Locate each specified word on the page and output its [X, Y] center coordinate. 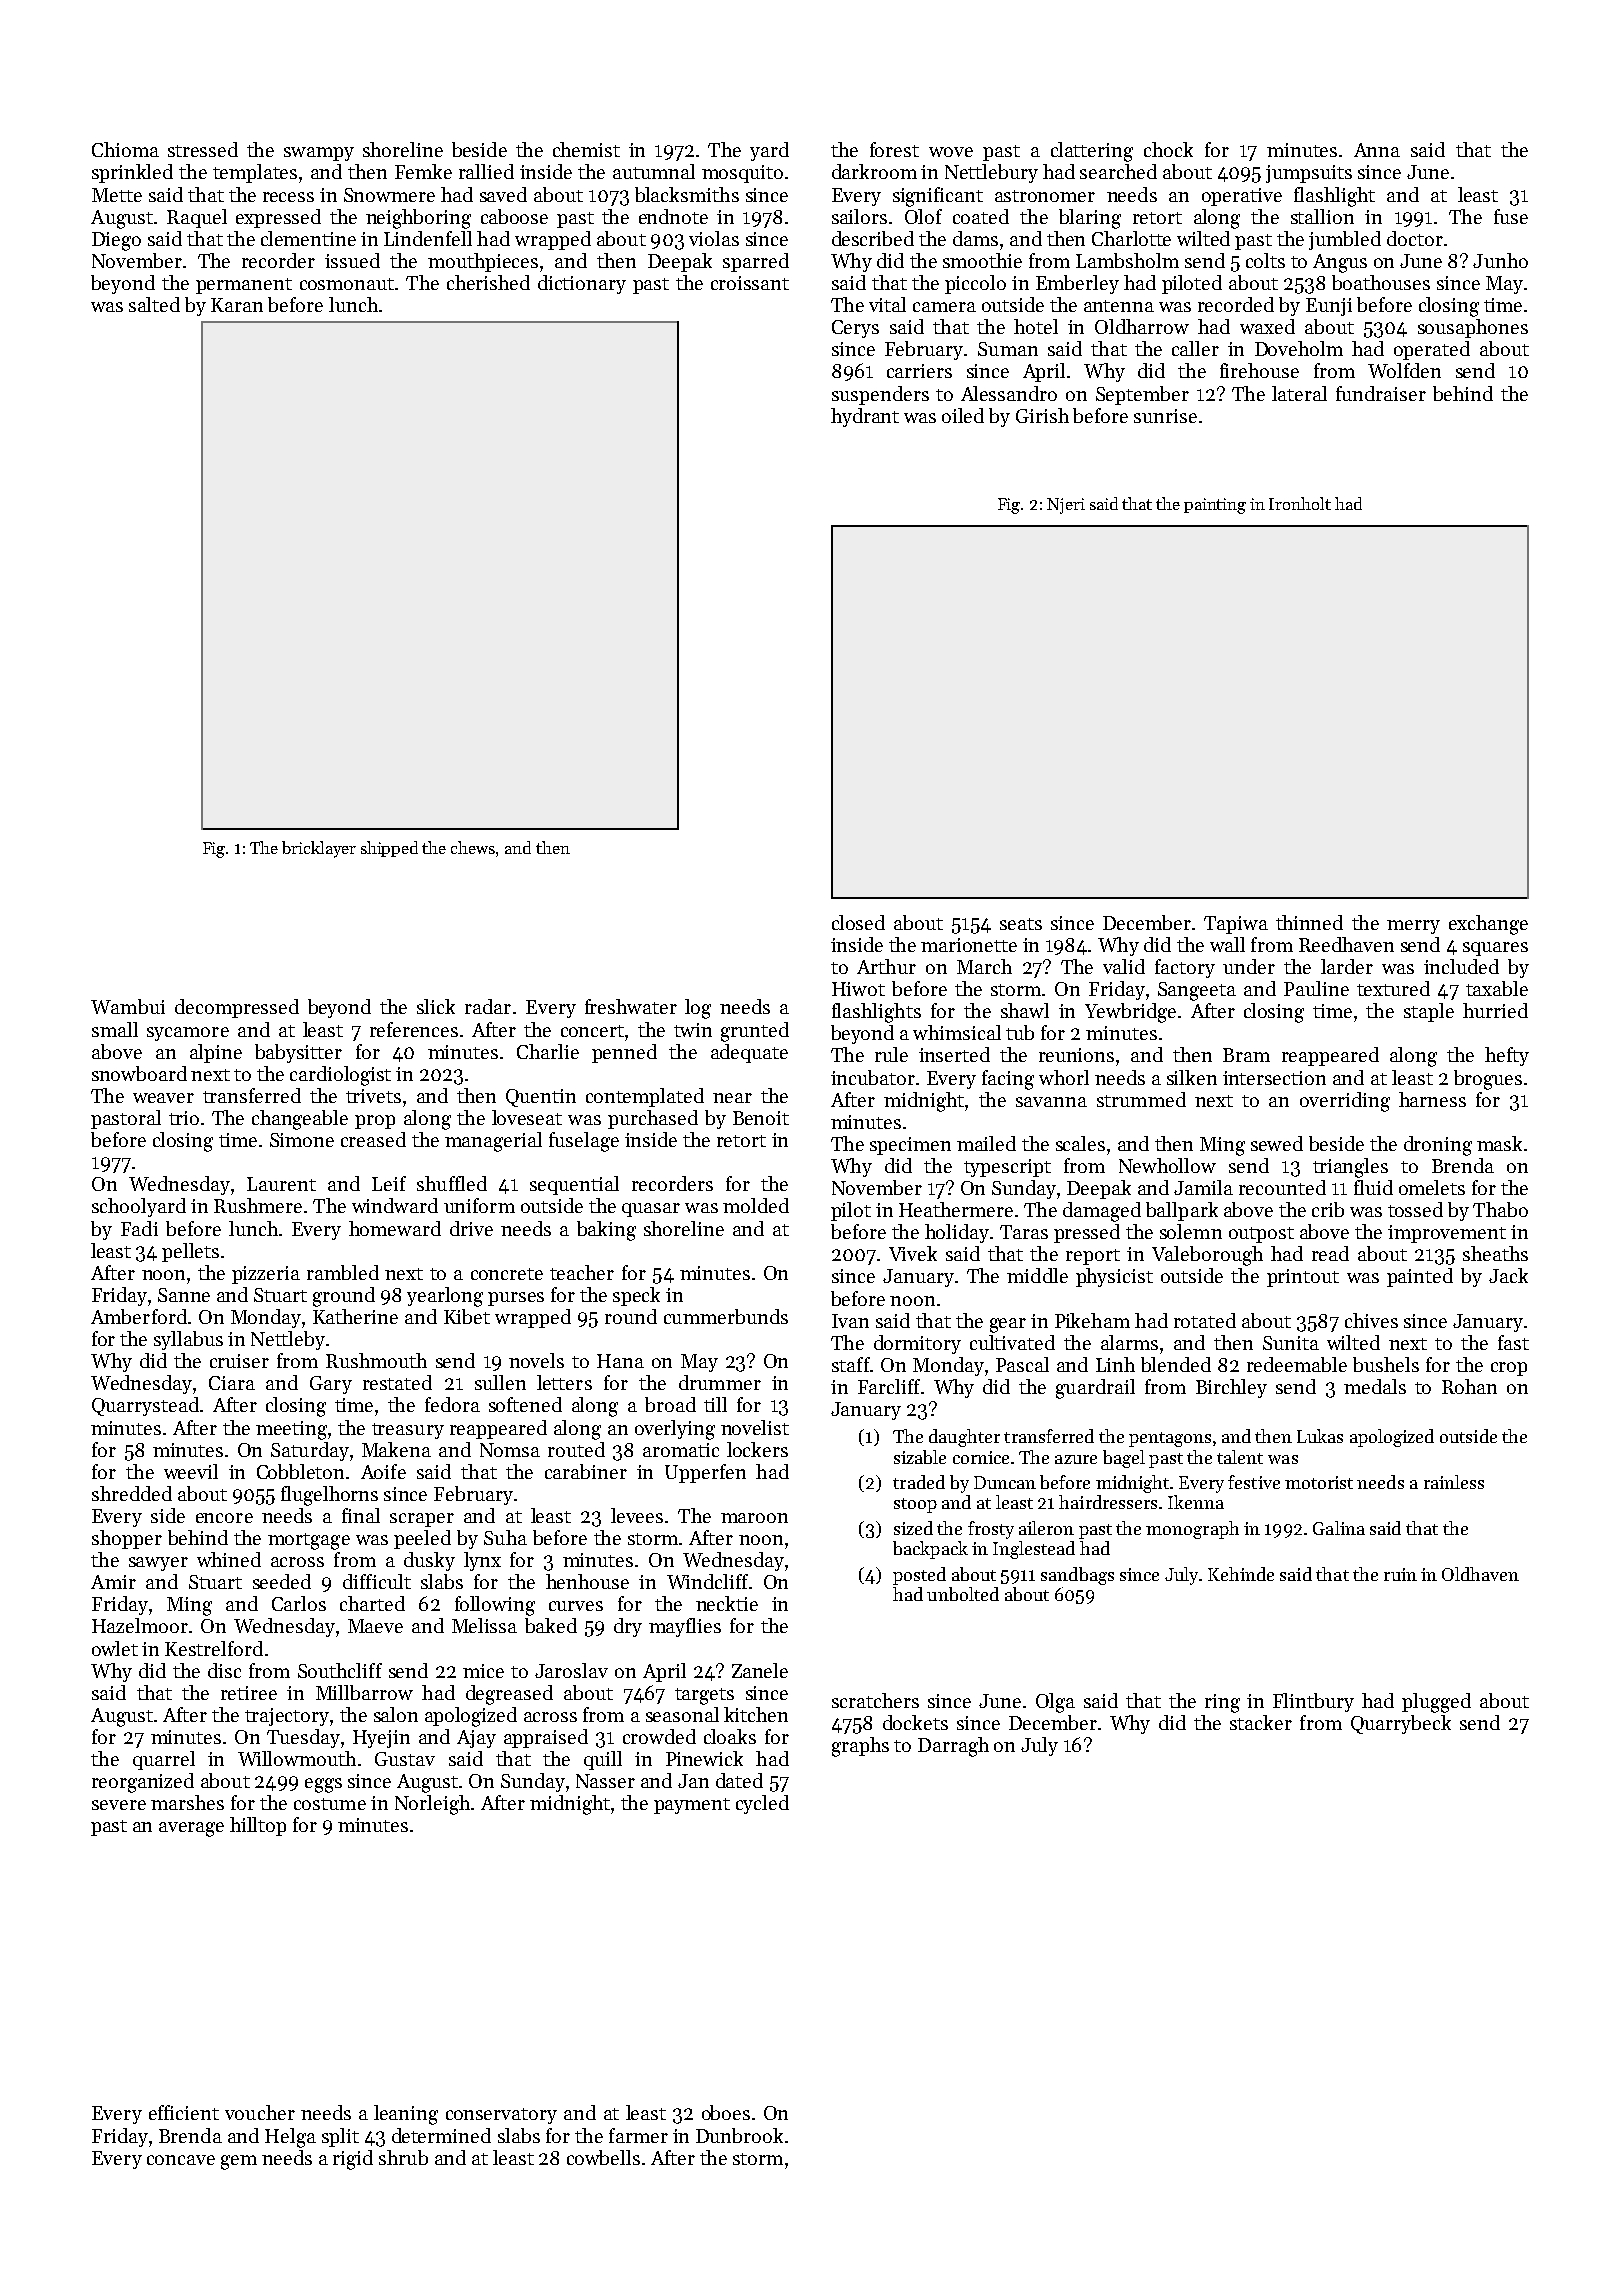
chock [1168, 149]
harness [1432, 1099]
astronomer [1045, 196]
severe [119, 1805]
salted [154, 304]
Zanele [760, 1670]
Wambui [128, 1006]
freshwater [631, 1006]
